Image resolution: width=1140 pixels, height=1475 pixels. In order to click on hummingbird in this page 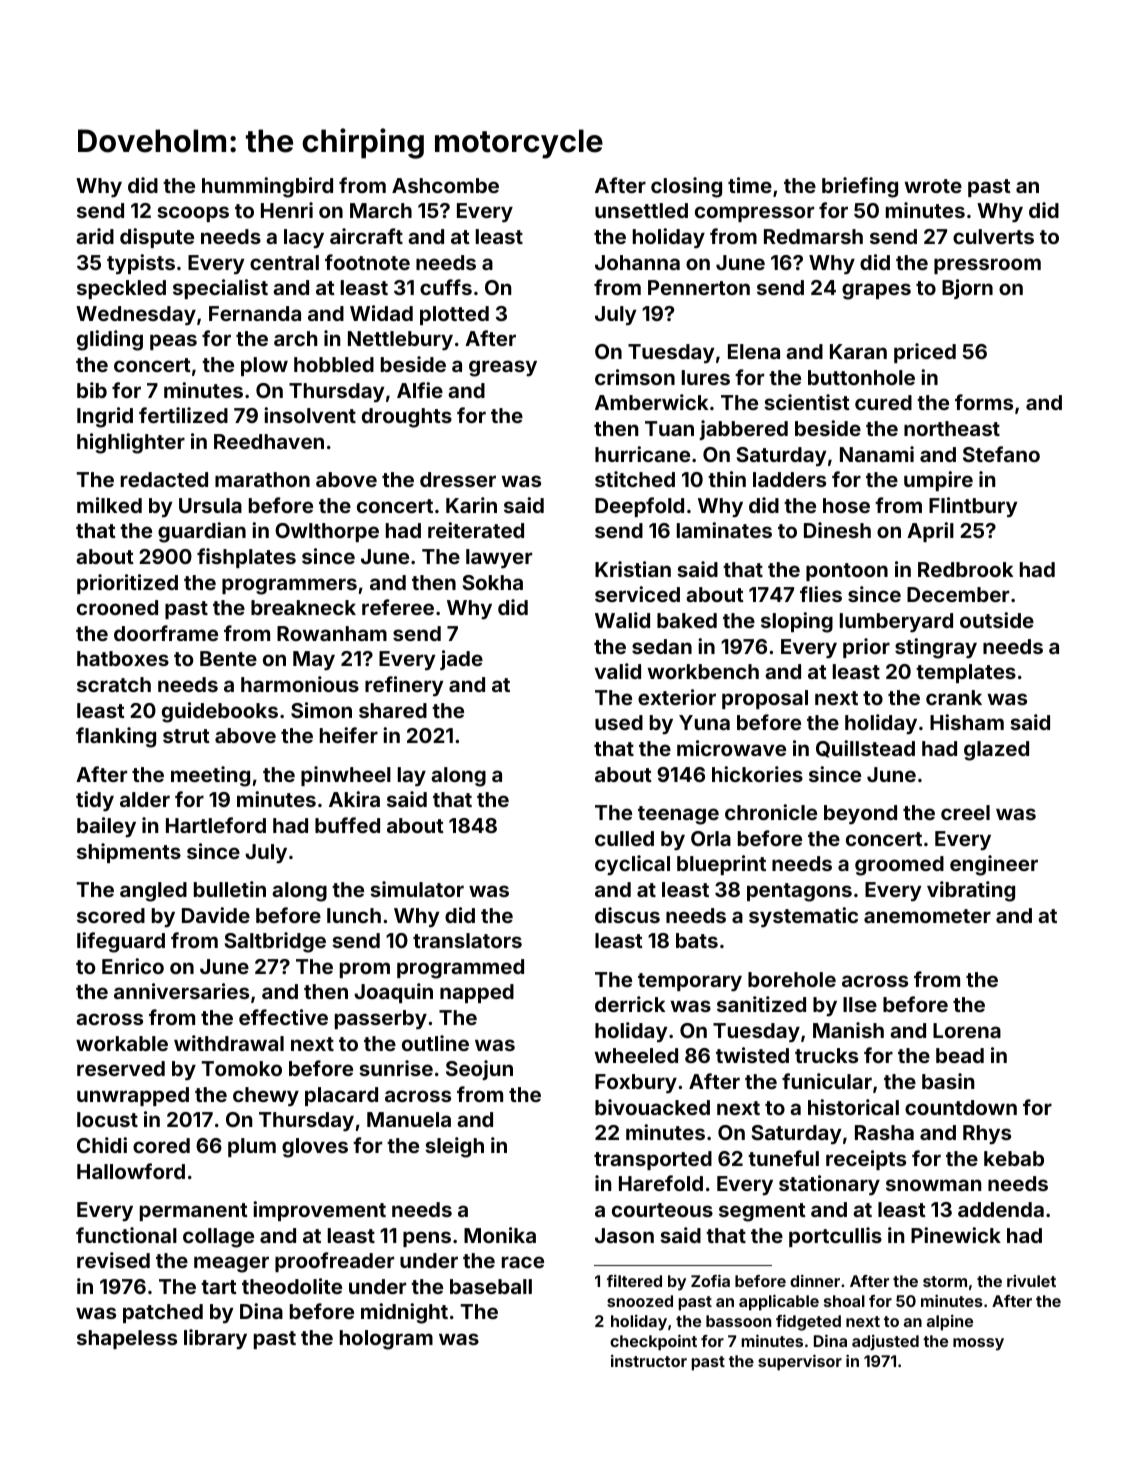, I will do `click(267, 187)`.
